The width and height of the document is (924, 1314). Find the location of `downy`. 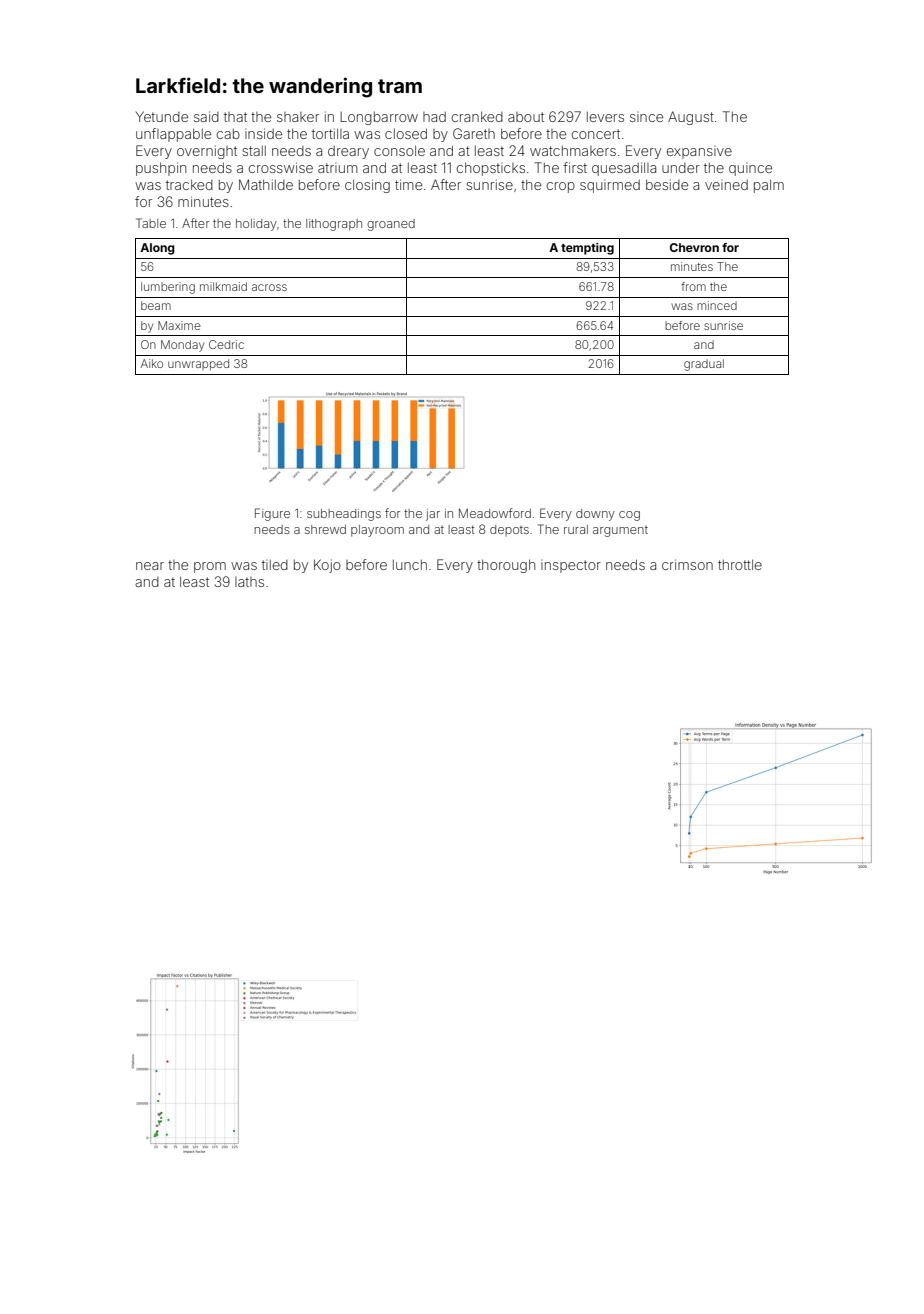

downy is located at coordinates (595, 515).
